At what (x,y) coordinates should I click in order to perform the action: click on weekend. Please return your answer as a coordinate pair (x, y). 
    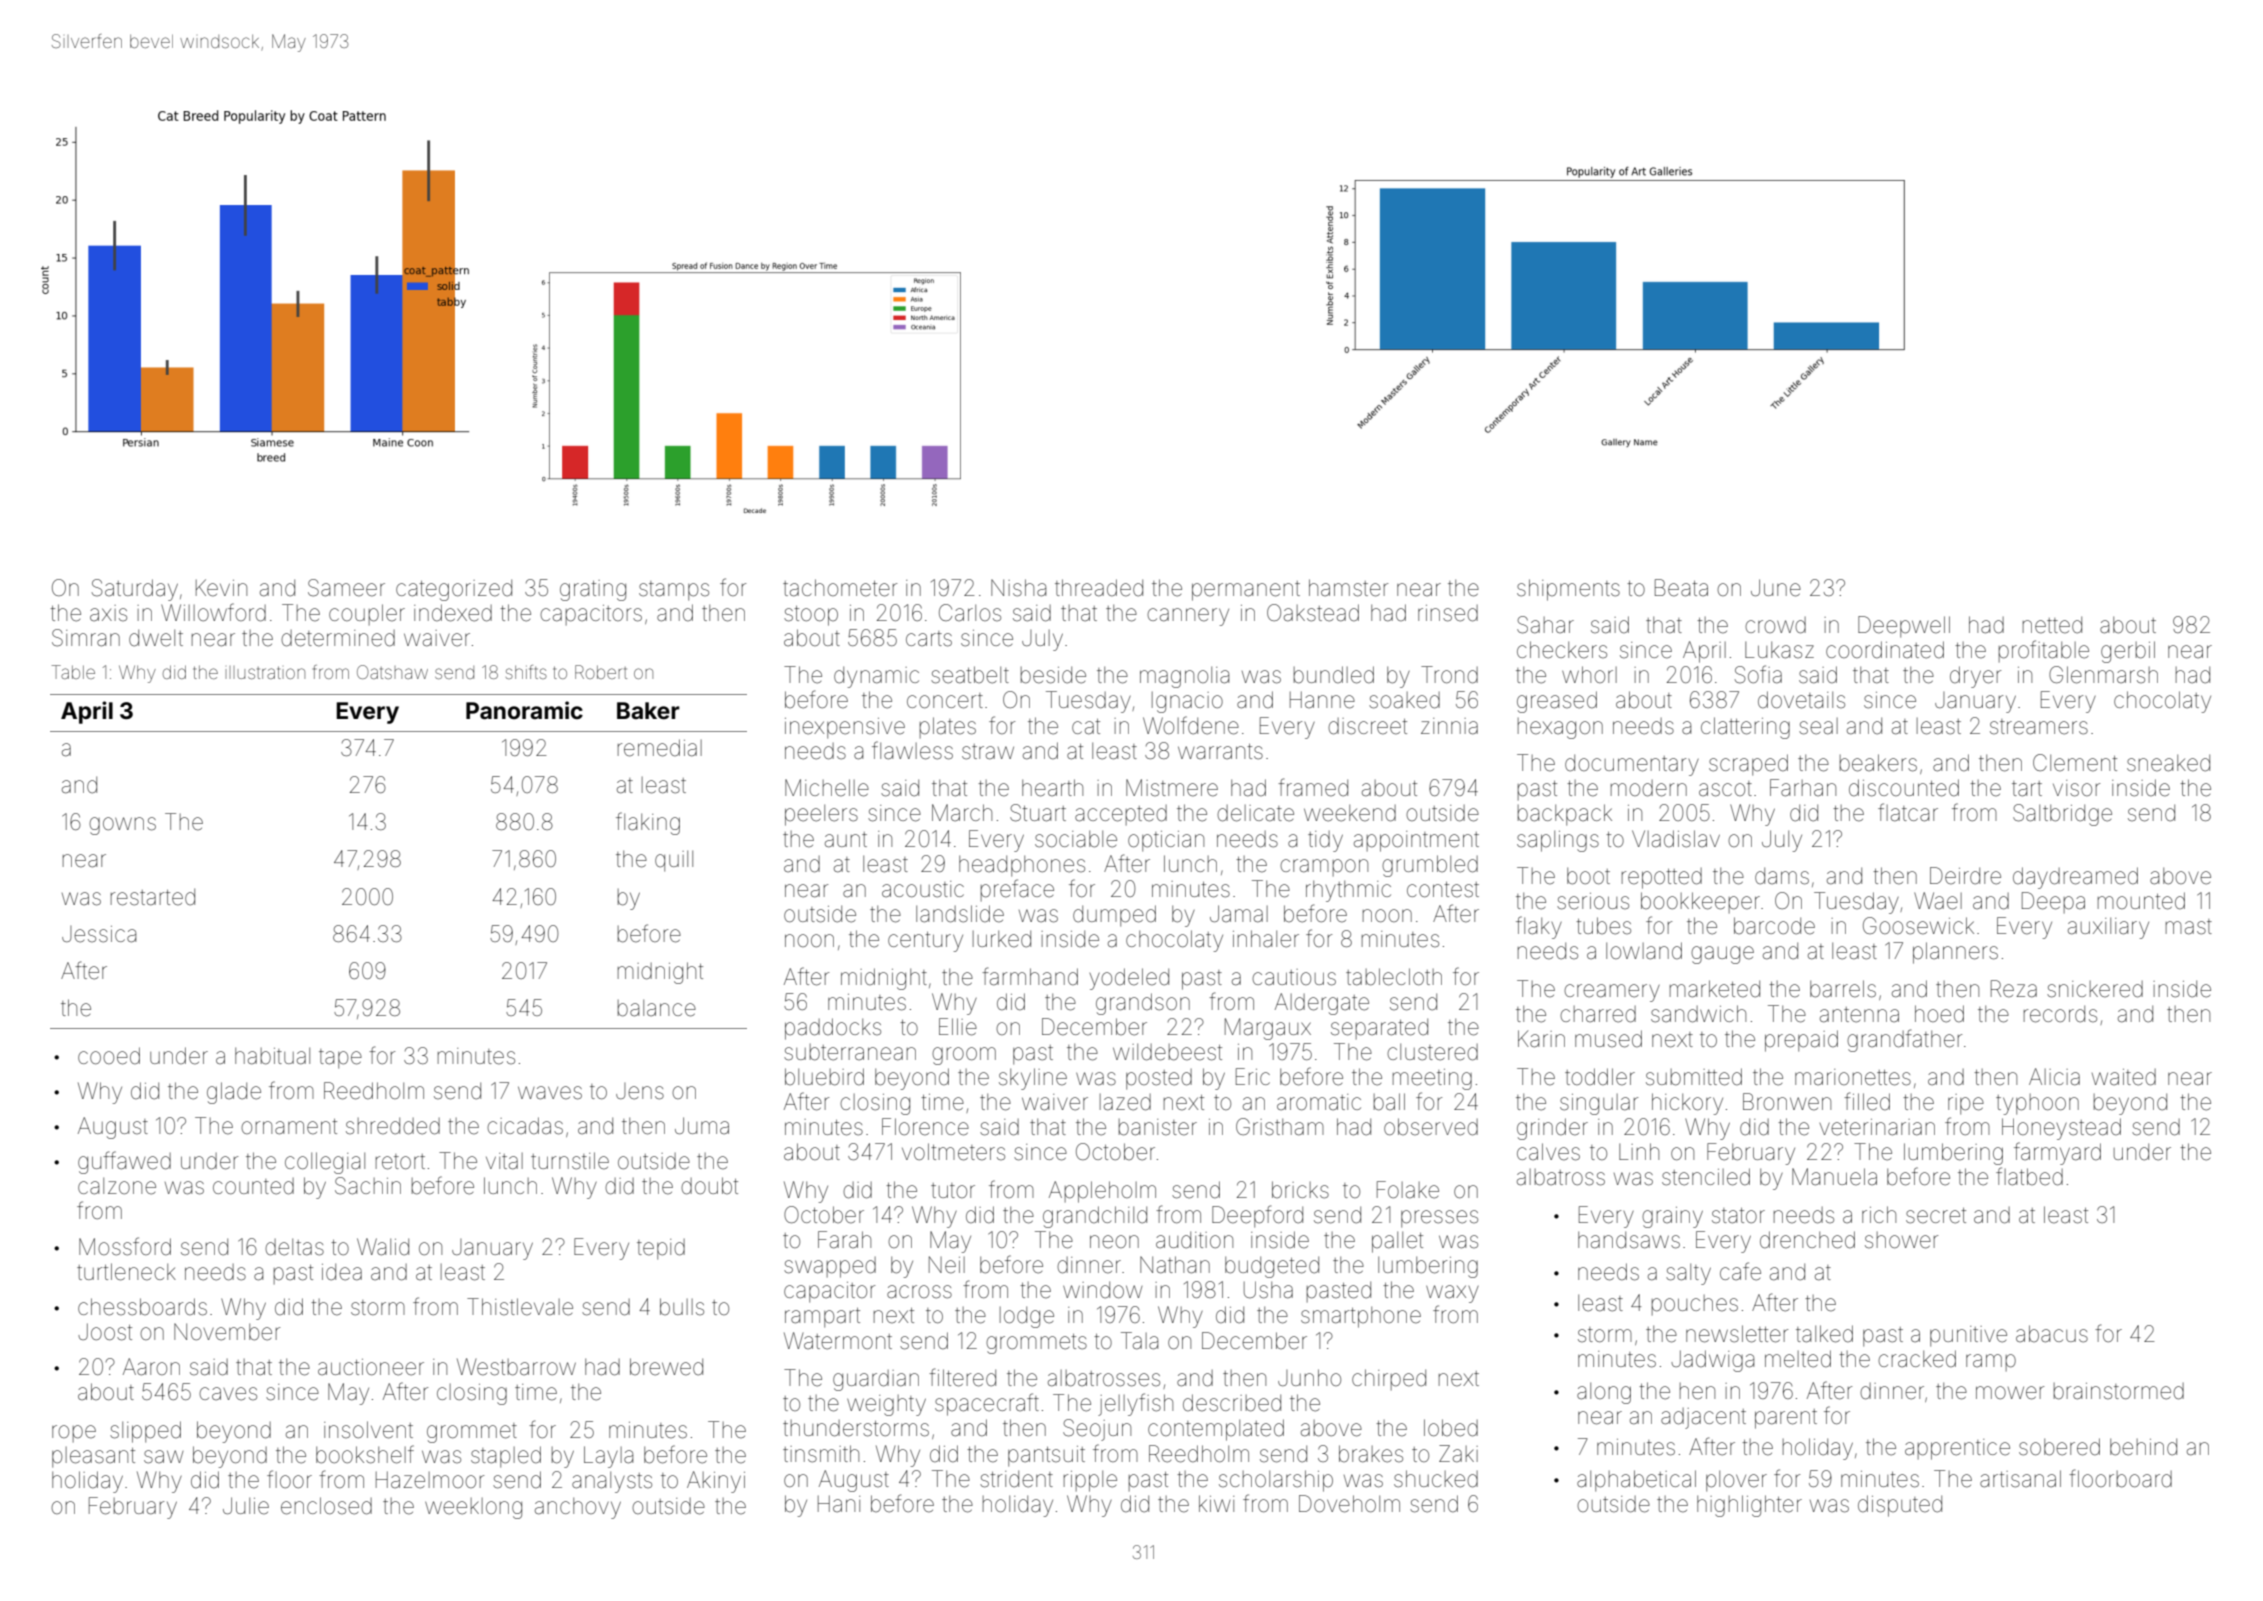
    Looking at the image, I should click on (1350, 813).
